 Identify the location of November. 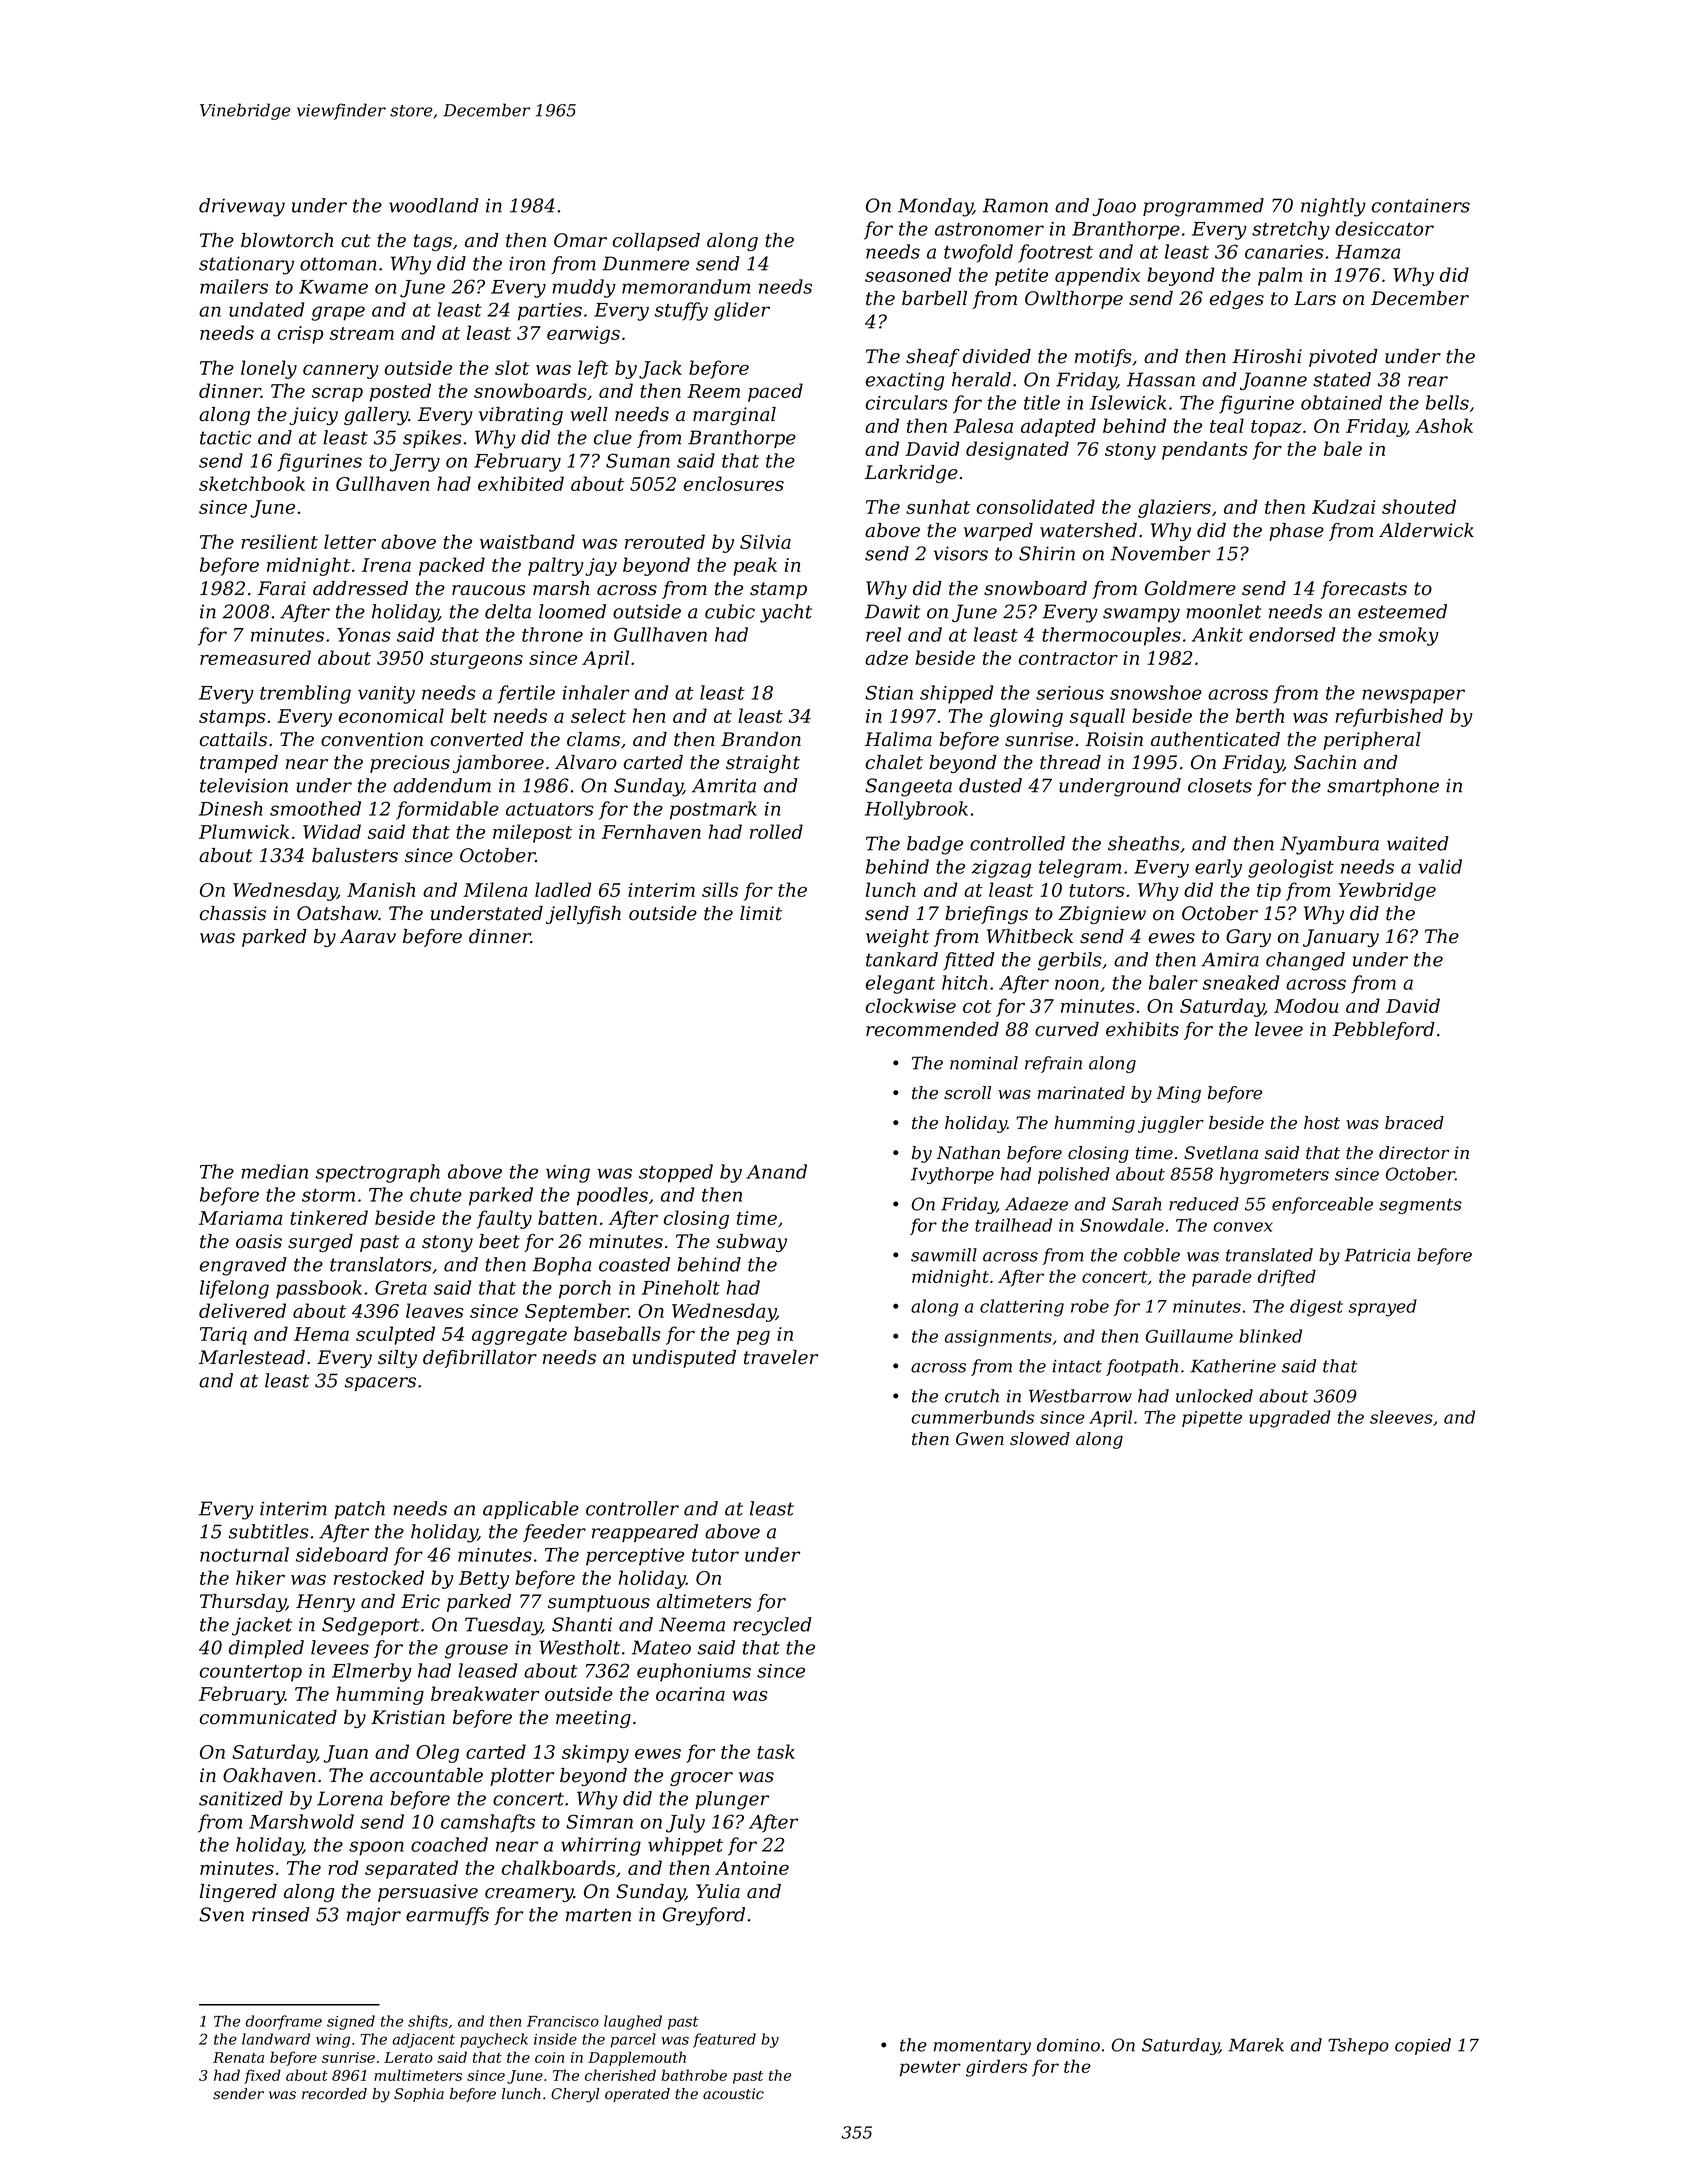
(1160, 553).
